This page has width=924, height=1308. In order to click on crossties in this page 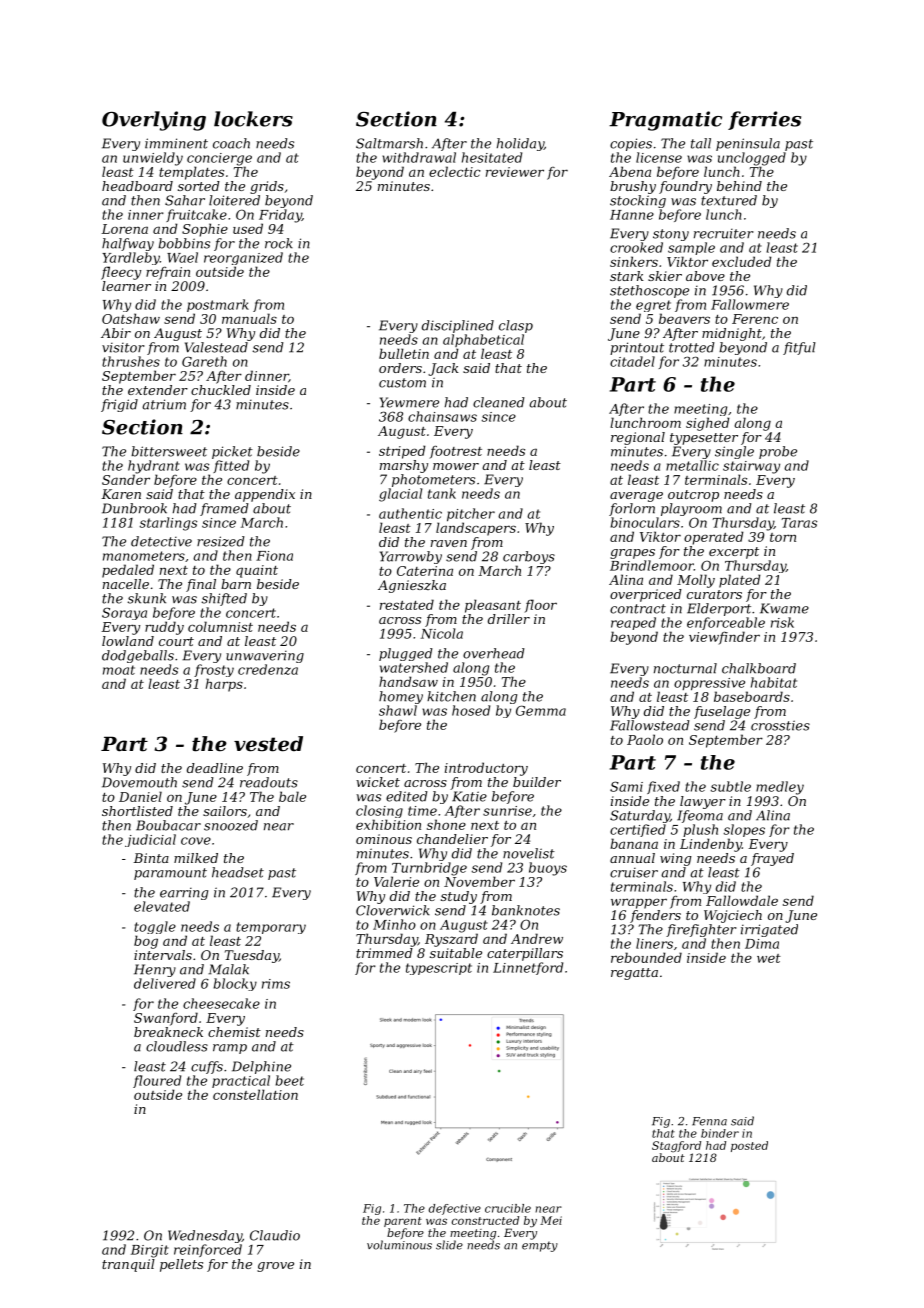, I will do `click(780, 725)`.
